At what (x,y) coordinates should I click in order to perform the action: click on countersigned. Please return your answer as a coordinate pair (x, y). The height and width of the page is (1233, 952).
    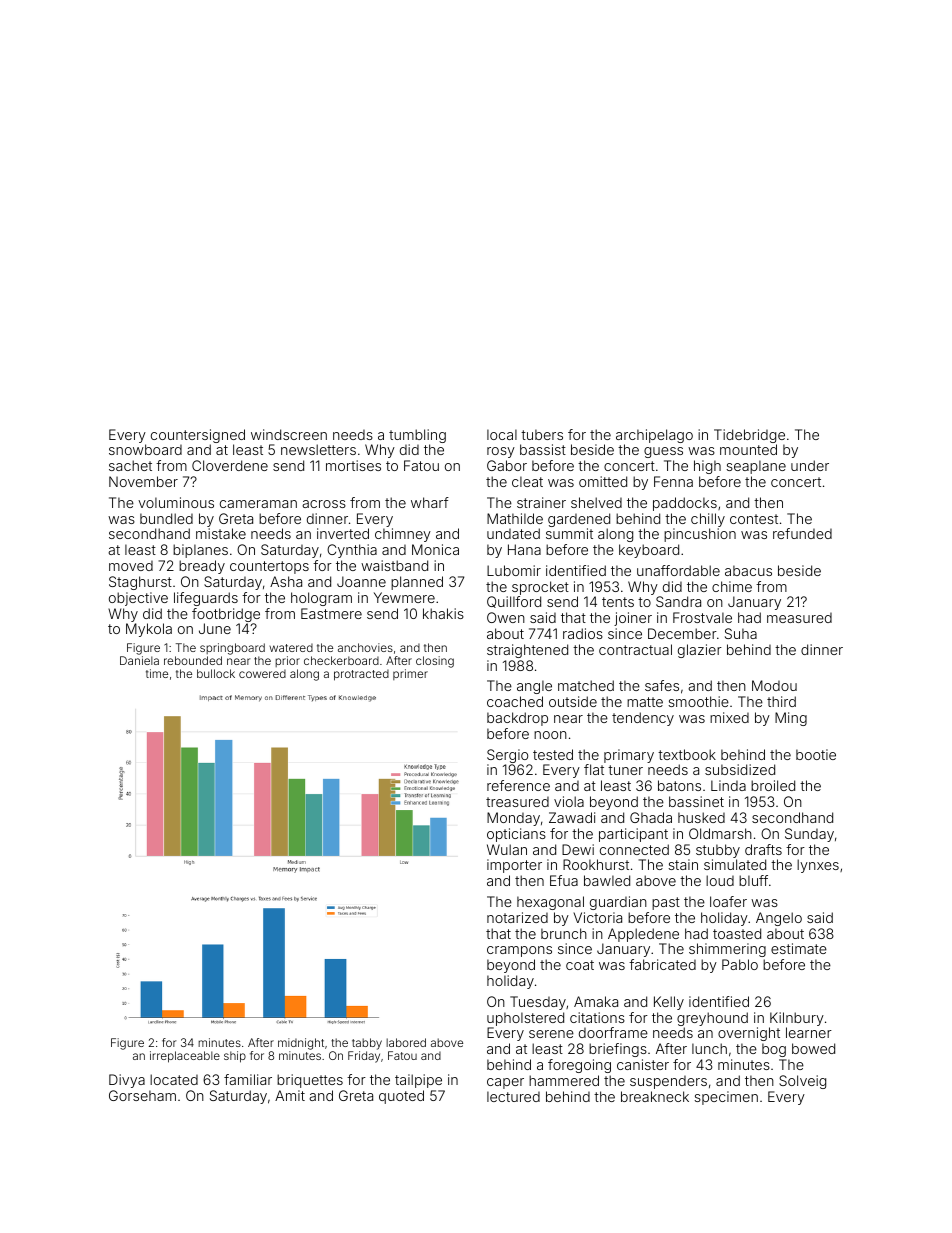
    Looking at the image, I should click on (198, 436).
